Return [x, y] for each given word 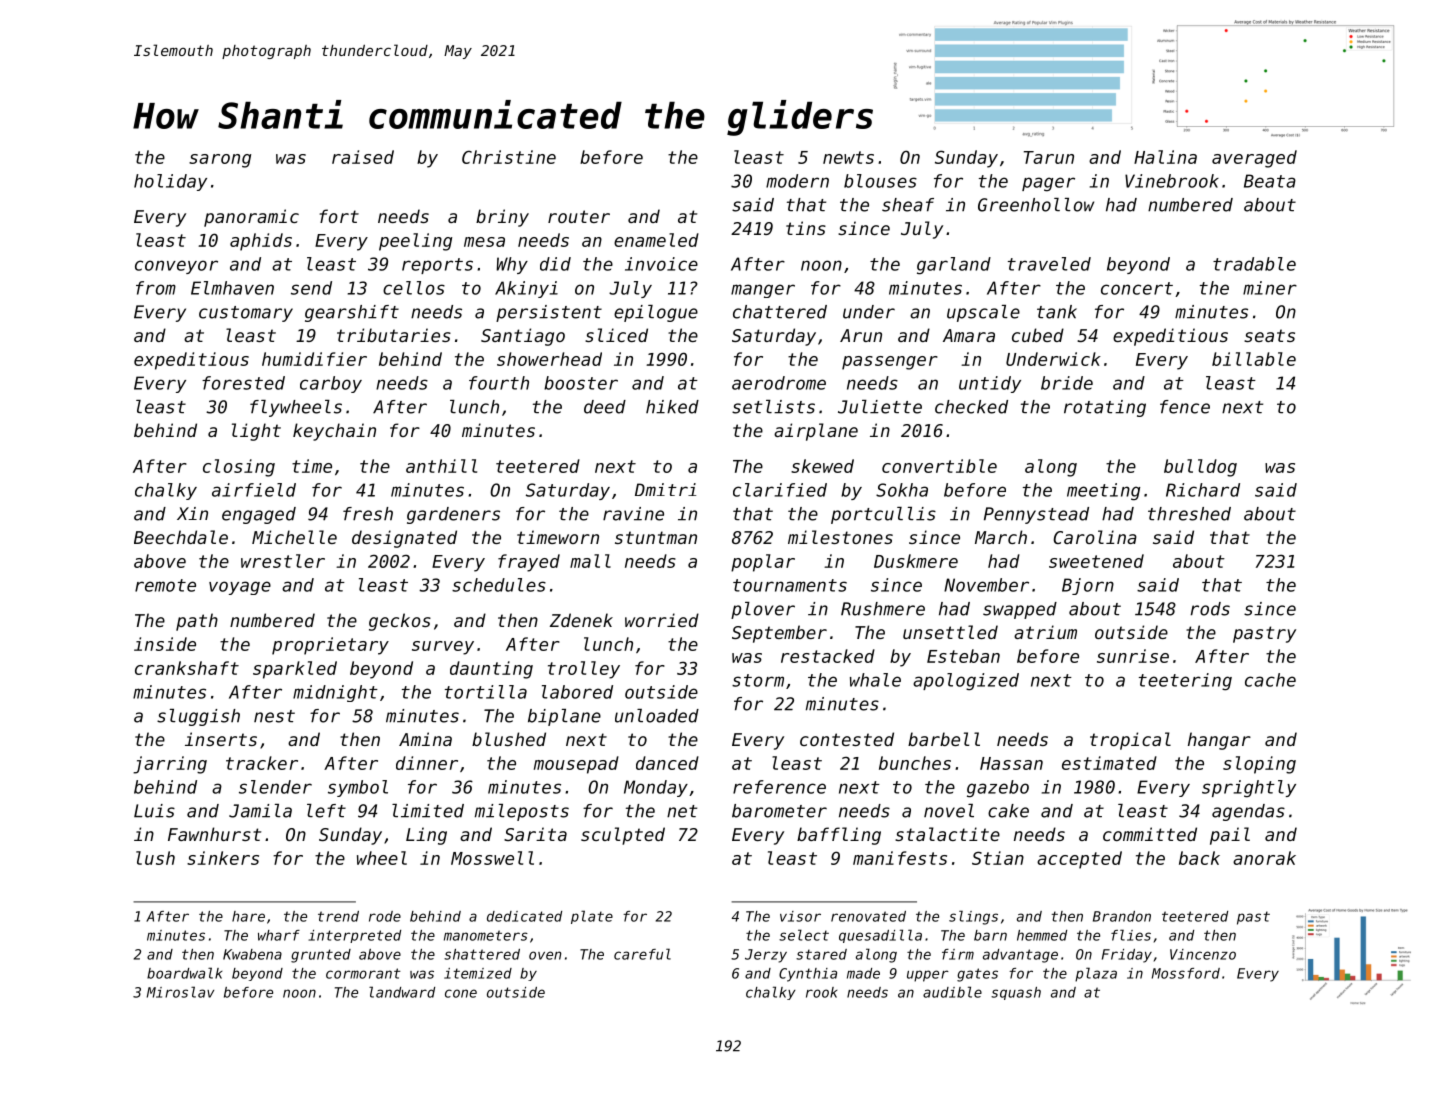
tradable [1254, 264]
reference [779, 787]
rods [1210, 609]
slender [275, 787]
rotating [1105, 408]
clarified [780, 490]
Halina [1165, 157]
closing [239, 468]
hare [248, 916]
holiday [170, 182]
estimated [1109, 763]
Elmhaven [232, 288]
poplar [763, 563]
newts [848, 157]
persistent [549, 313]
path [197, 622]
